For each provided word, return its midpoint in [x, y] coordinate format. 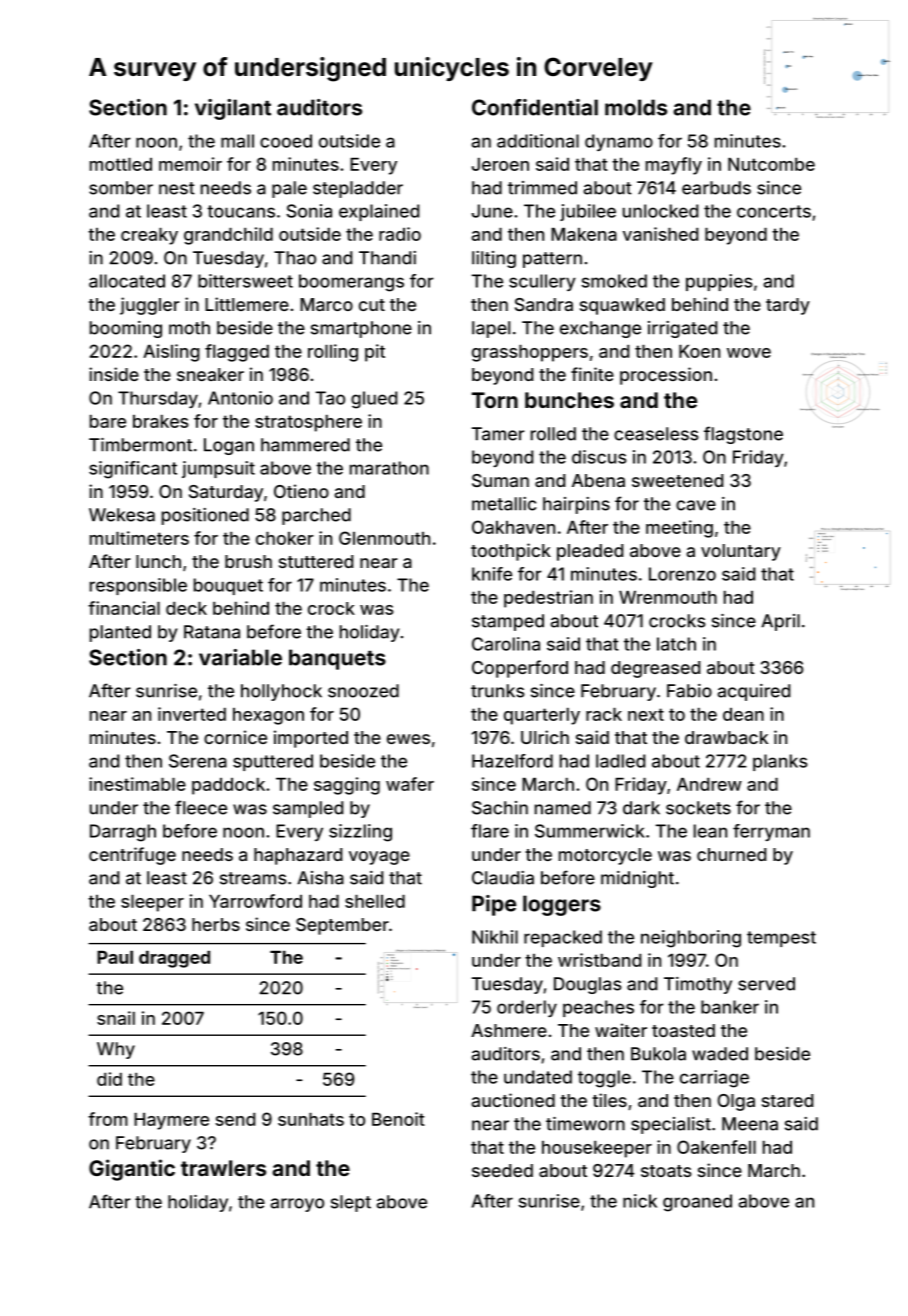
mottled [121, 164]
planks [780, 762]
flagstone [743, 435]
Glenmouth [384, 538]
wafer [410, 784]
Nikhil [495, 937]
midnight [637, 879]
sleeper [152, 903]
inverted [192, 714]
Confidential [535, 107]
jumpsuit [218, 469]
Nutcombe [771, 164]
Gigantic [132, 1170]
